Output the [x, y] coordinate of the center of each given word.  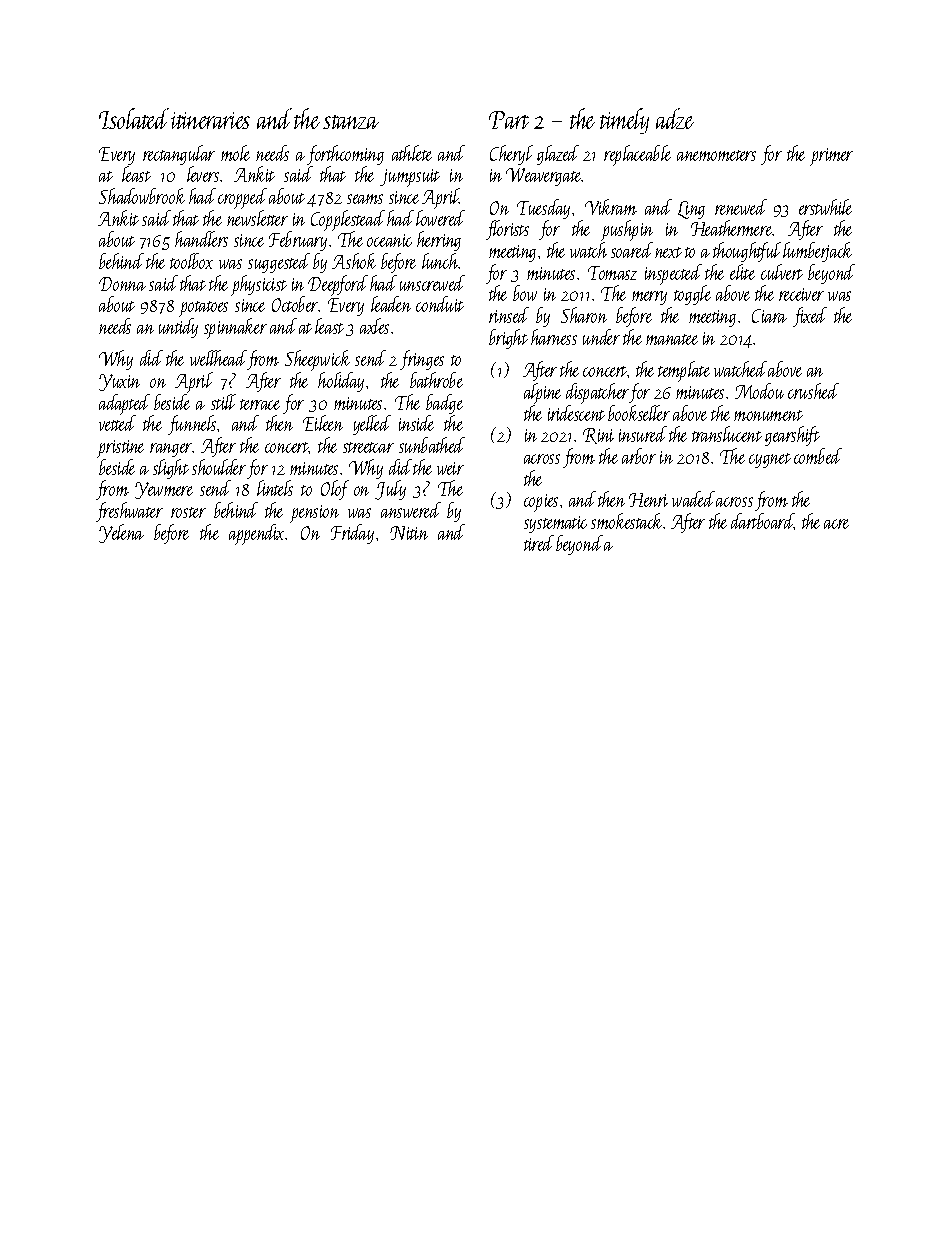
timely [624, 121]
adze [675, 118]
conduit [440, 304]
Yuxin [119, 382]
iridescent [576, 413]
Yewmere [164, 490]
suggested [279, 263]
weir [450, 468]
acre [836, 524]
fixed [810, 317]
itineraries [210, 120]
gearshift [792, 436]
